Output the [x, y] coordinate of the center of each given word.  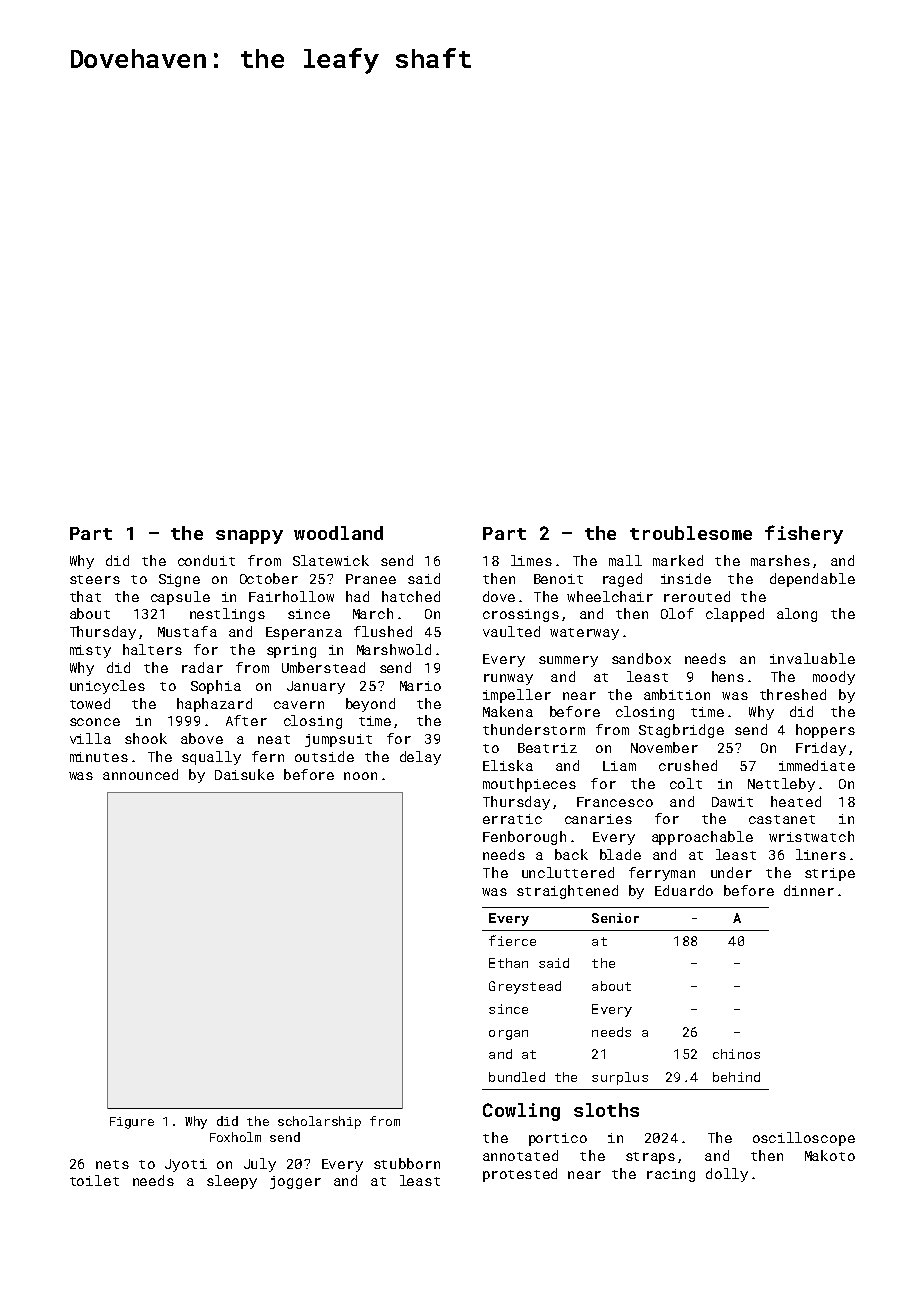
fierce [512, 940]
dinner [809, 890]
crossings [521, 615]
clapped [735, 615]
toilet [94, 1180]
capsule [180, 598]
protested [520, 1175]
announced [140, 774]
